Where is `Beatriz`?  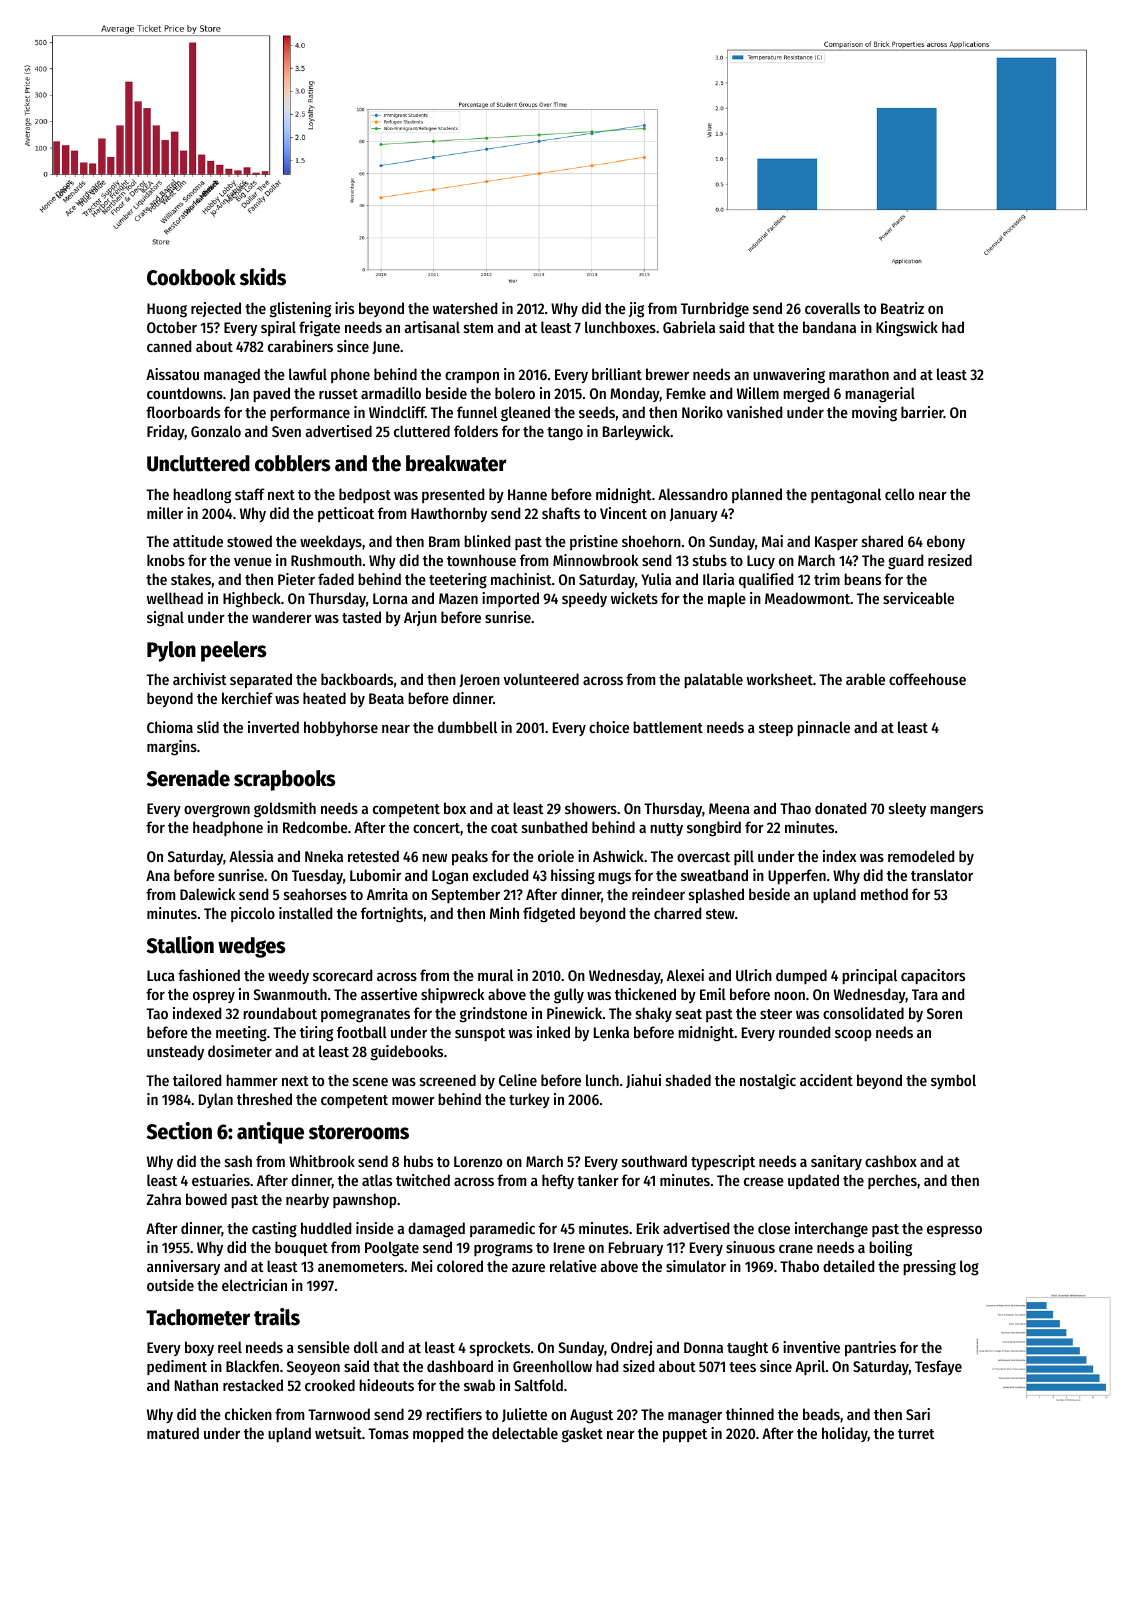
Beatriz is located at coordinates (902, 308).
